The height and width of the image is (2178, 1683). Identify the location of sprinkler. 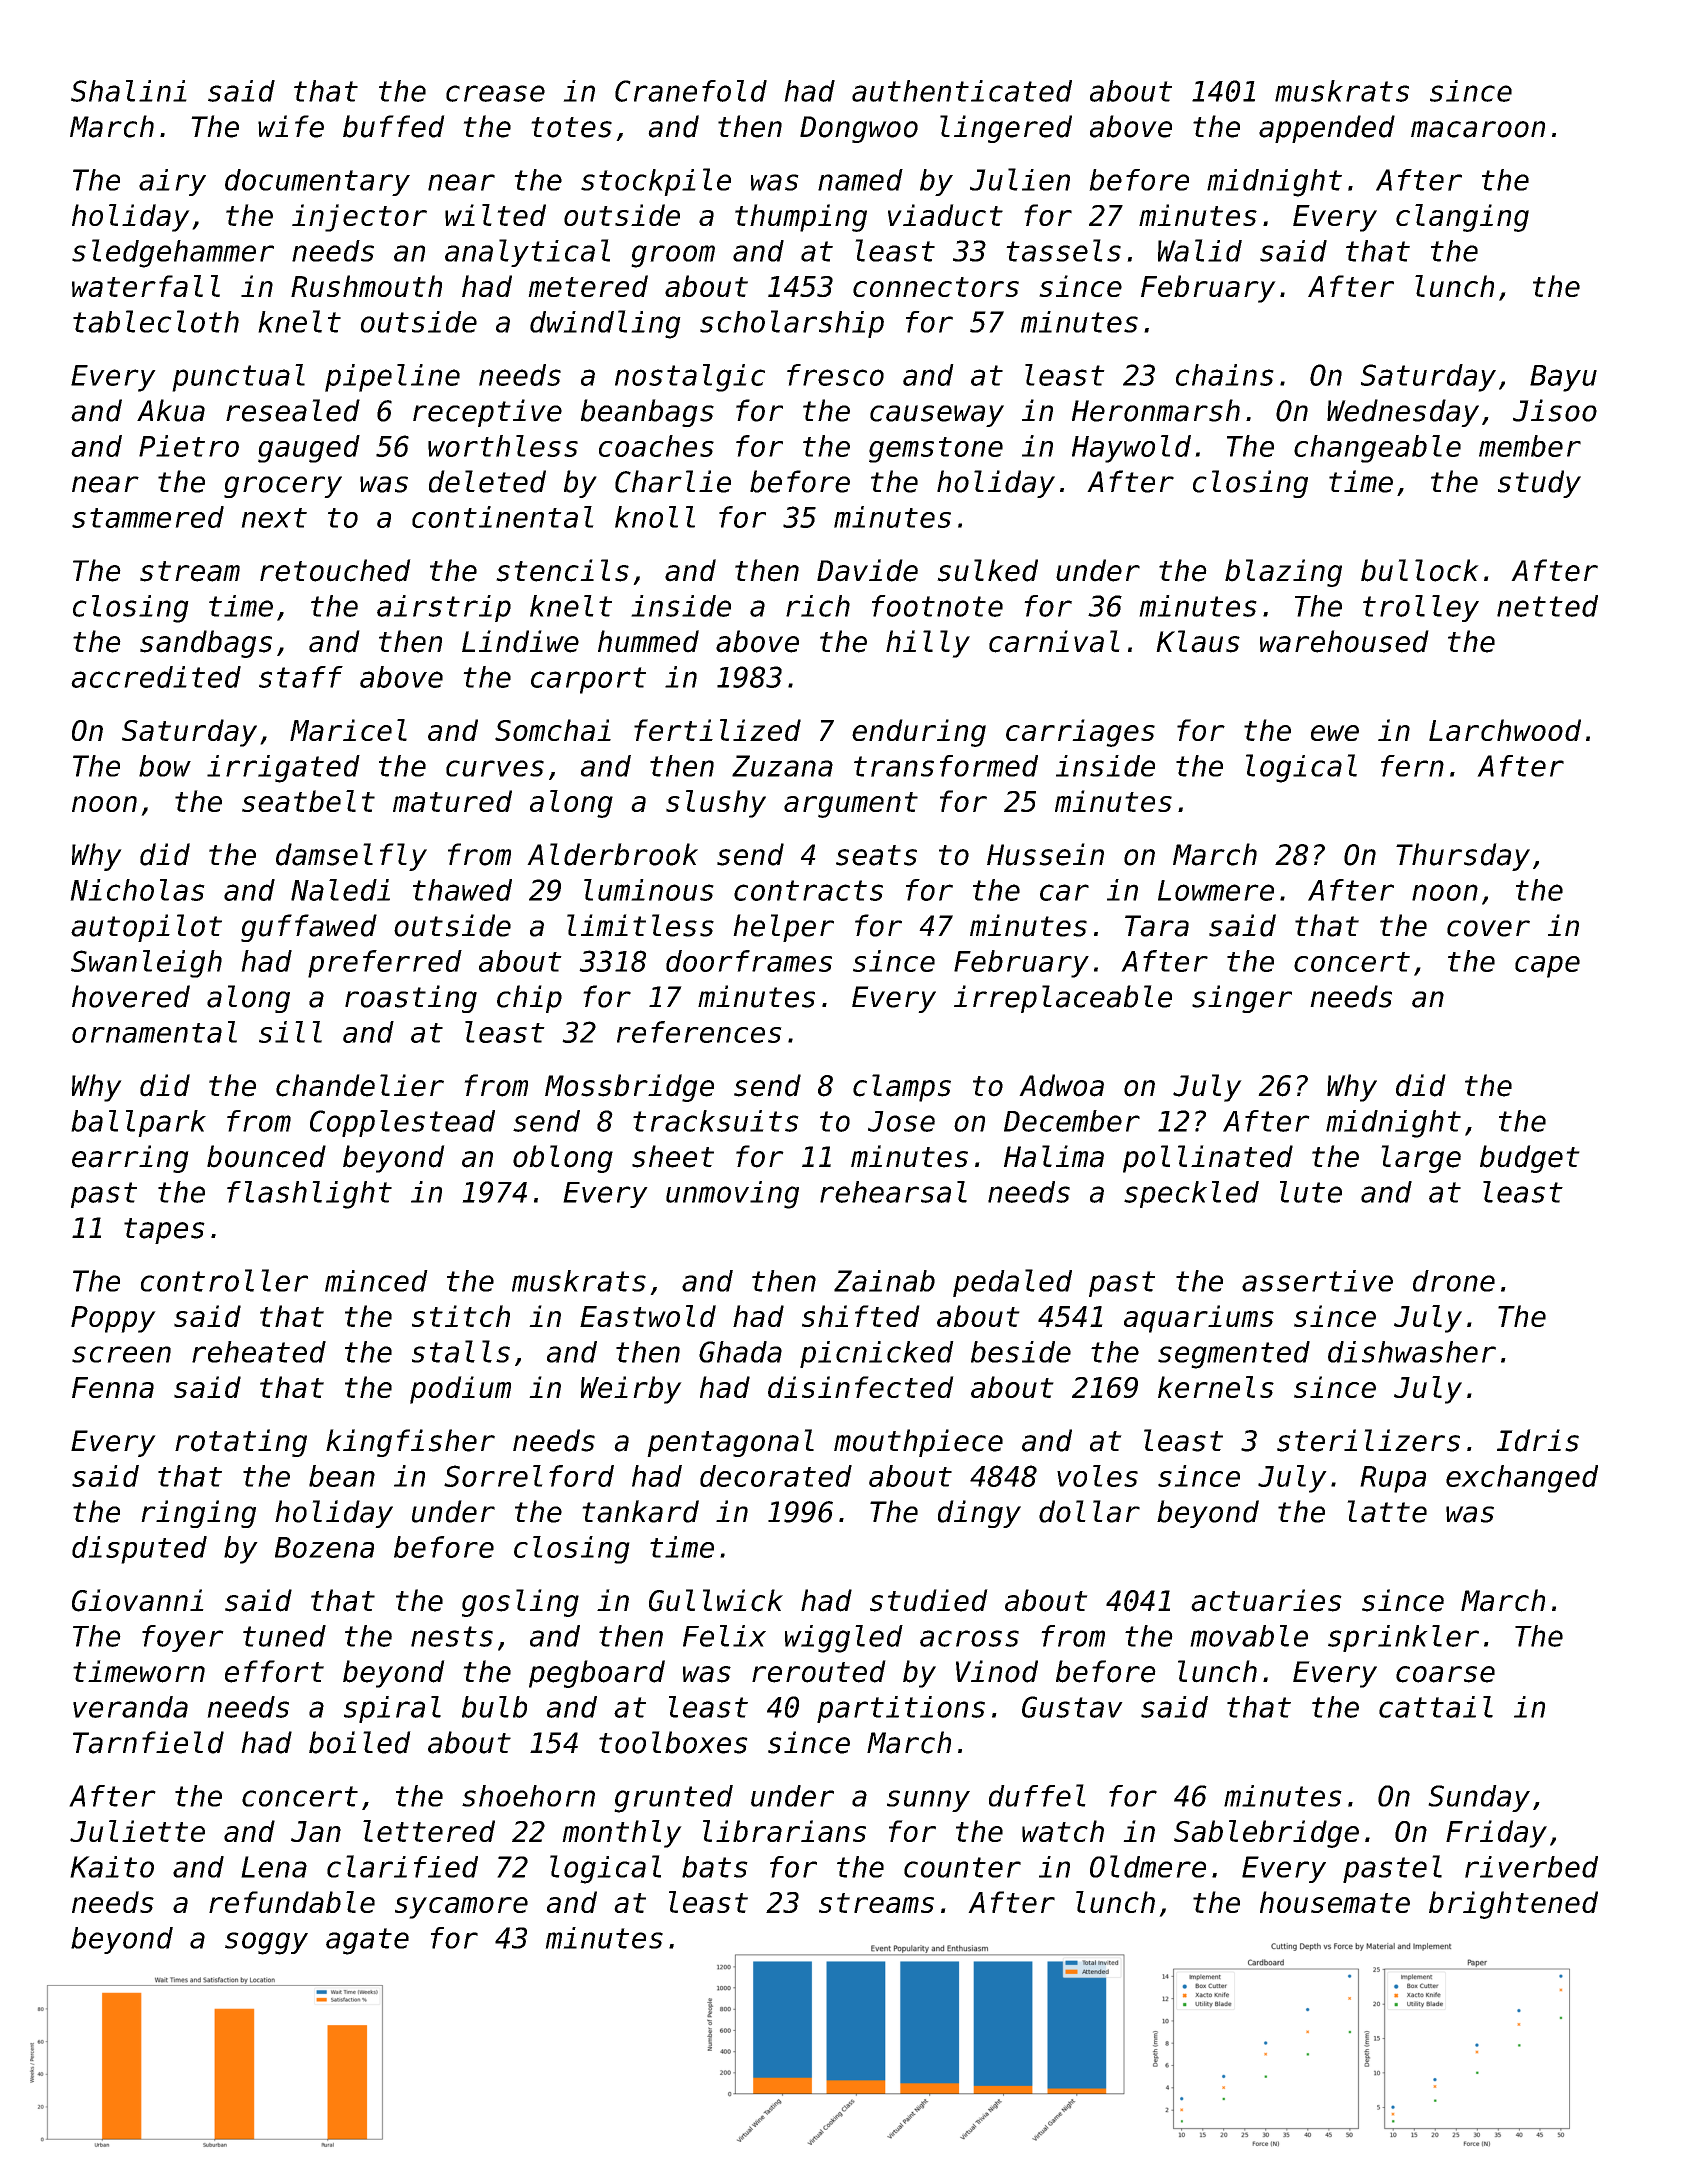
(1403, 1638).
